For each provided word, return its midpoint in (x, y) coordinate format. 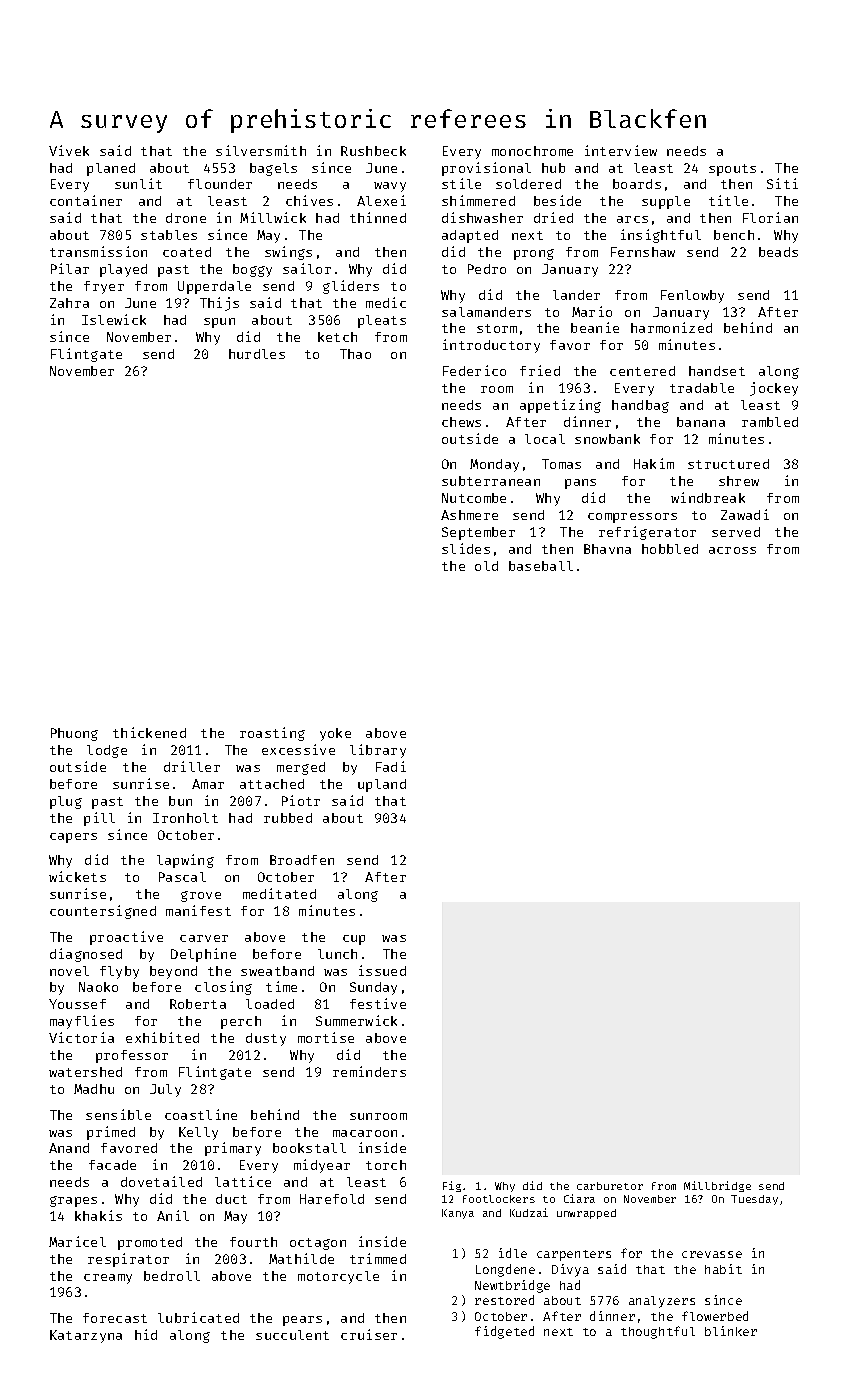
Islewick (114, 319)
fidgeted (504, 1332)
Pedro (487, 269)
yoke (335, 734)
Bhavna (607, 549)
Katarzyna (86, 1336)
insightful (661, 236)
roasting (272, 734)
